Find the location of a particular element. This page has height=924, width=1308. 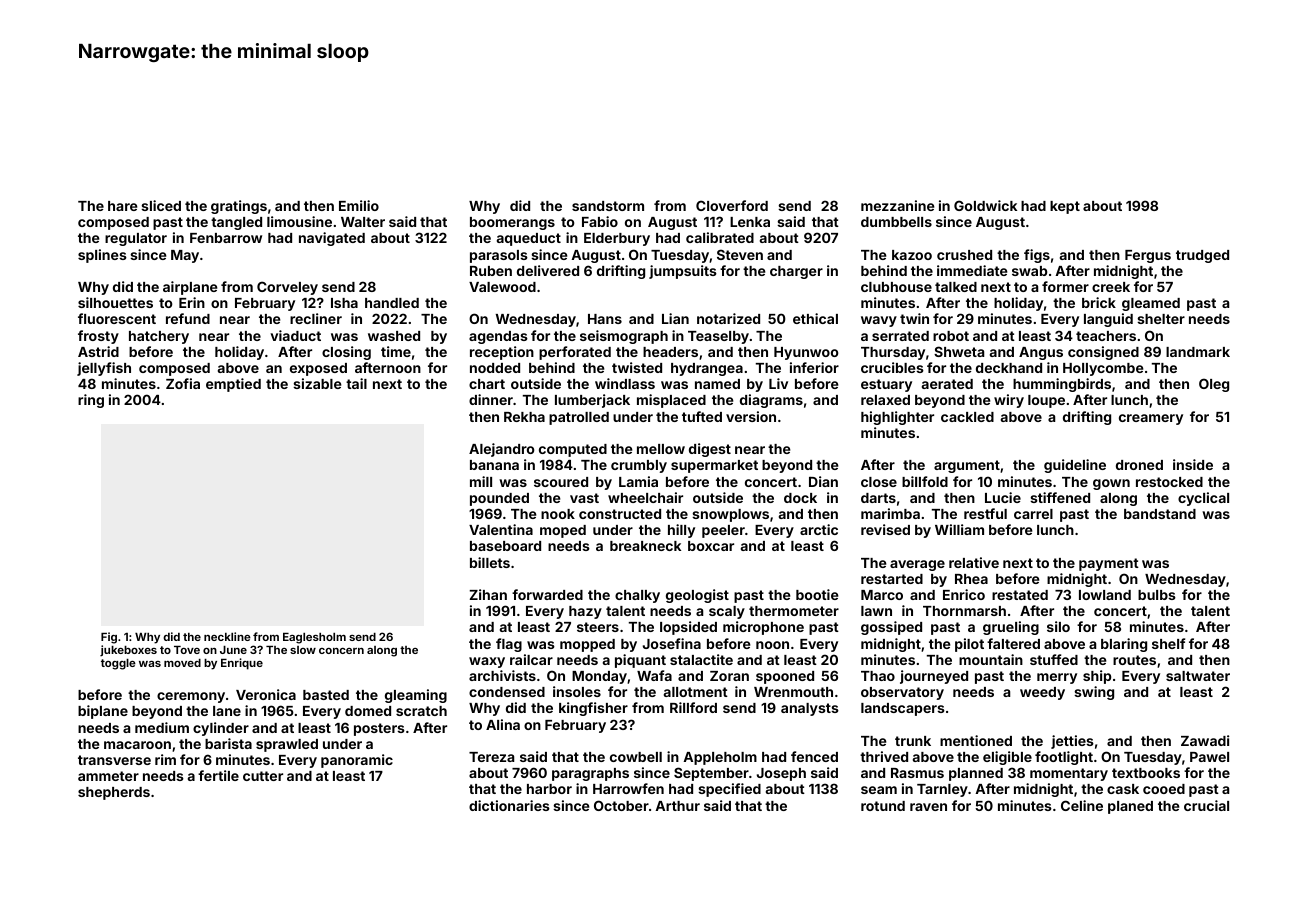

Enrico is located at coordinates (964, 594).
